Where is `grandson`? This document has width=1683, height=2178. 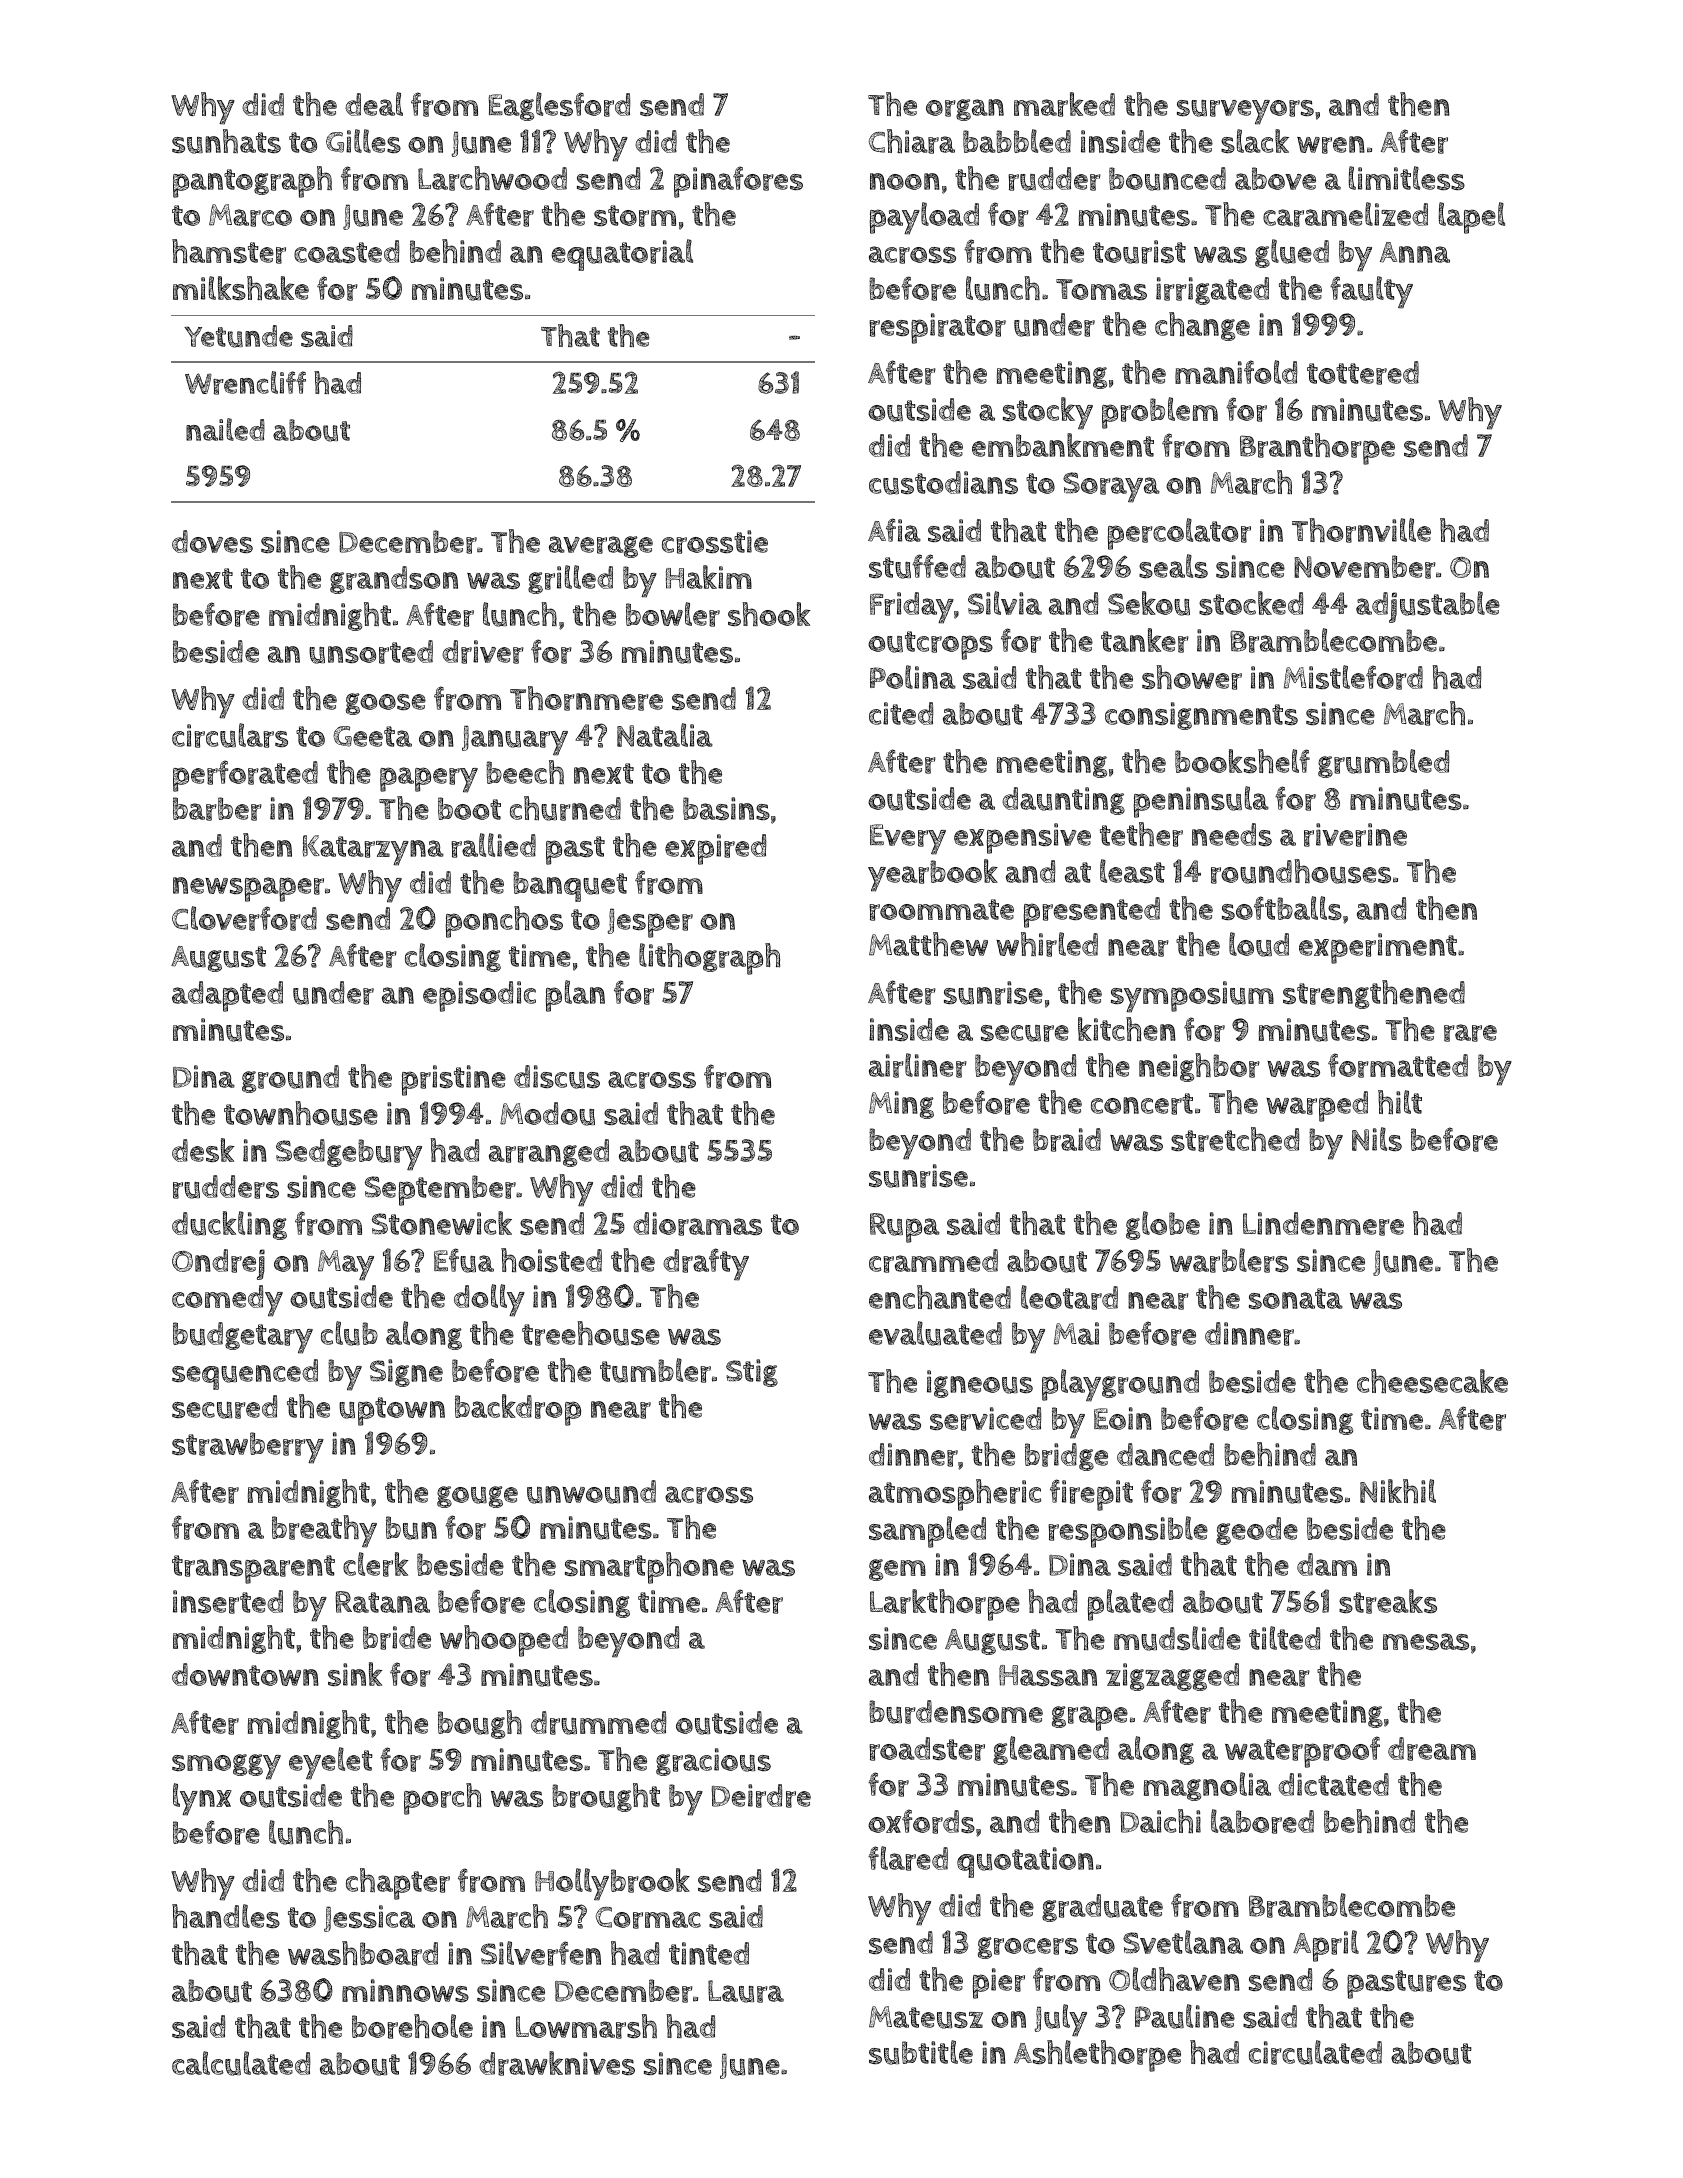 grandson is located at coordinates (394, 580).
